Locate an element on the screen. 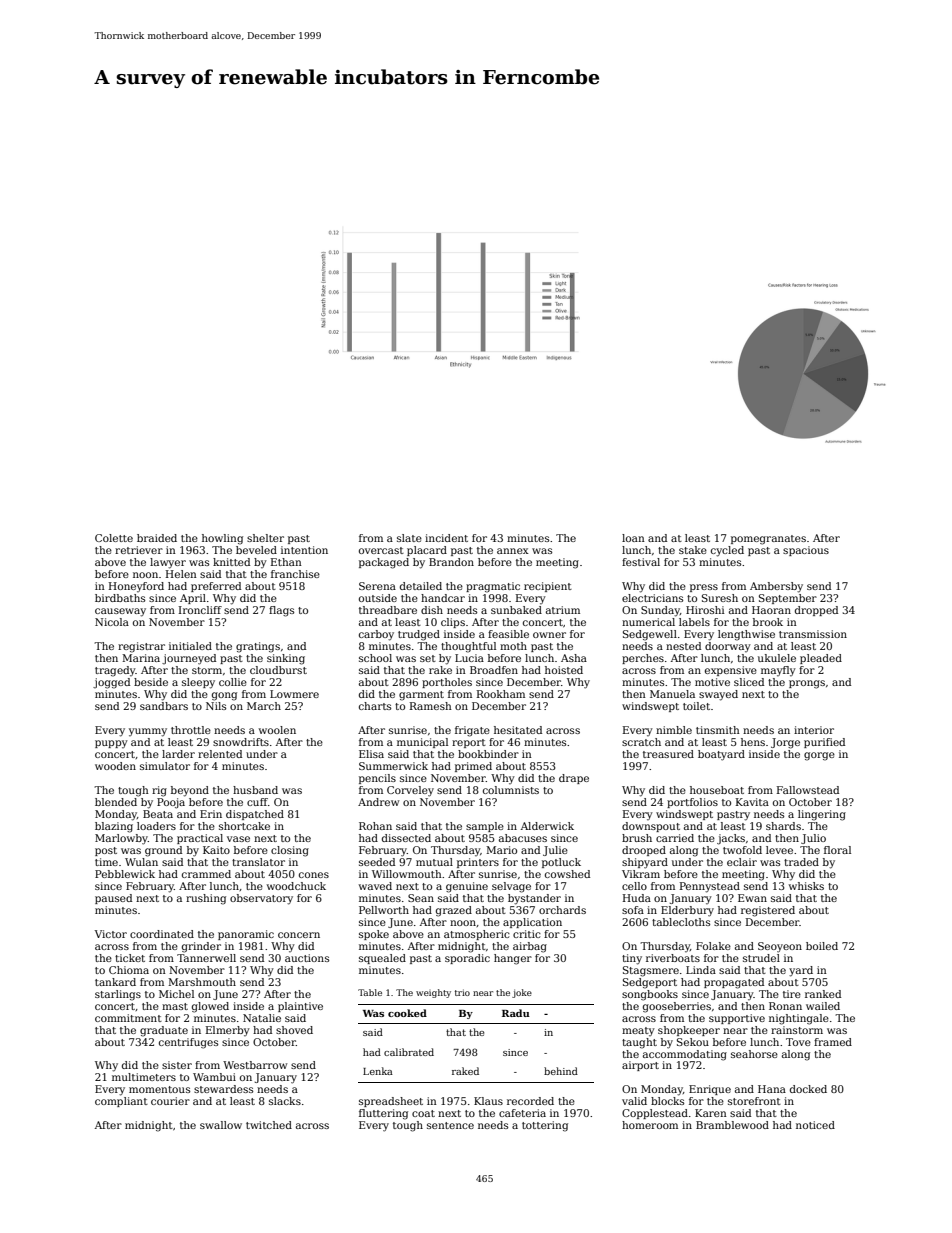 This screenshot has width=952, height=1233. shelter is located at coordinates (265, 538).
